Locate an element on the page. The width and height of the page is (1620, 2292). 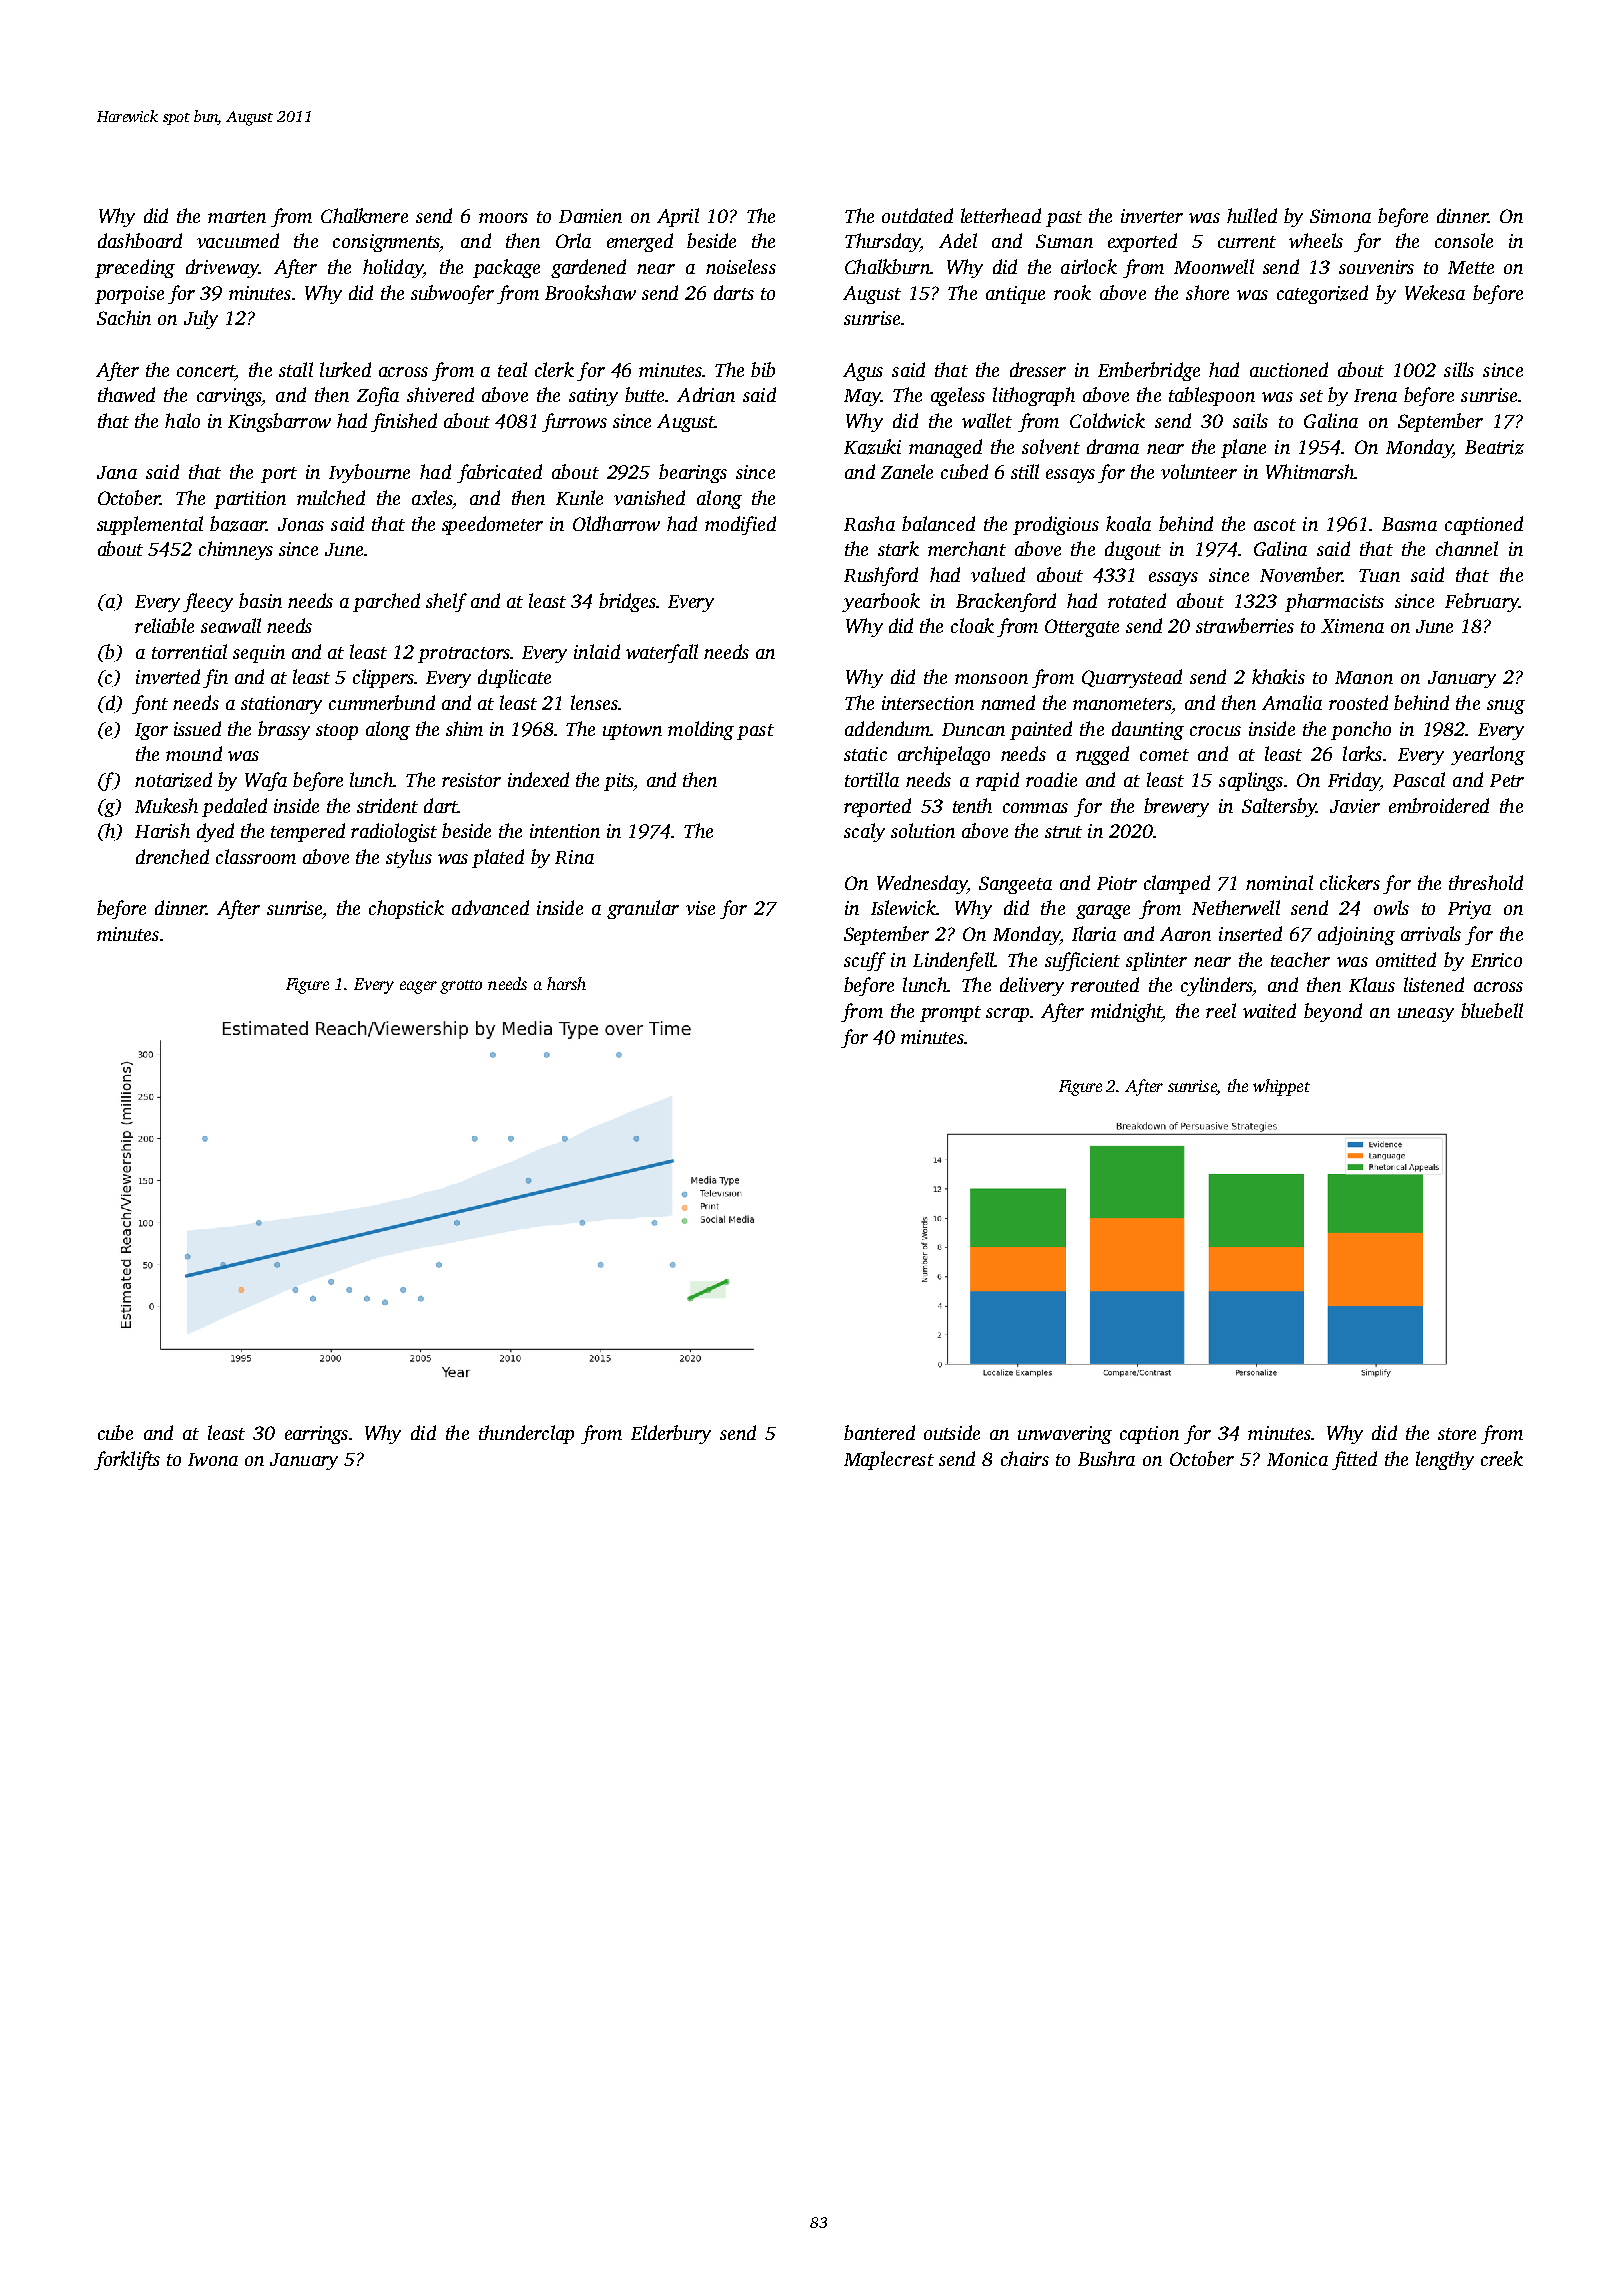
thunderclap is located at coordinates (526, 1434).
